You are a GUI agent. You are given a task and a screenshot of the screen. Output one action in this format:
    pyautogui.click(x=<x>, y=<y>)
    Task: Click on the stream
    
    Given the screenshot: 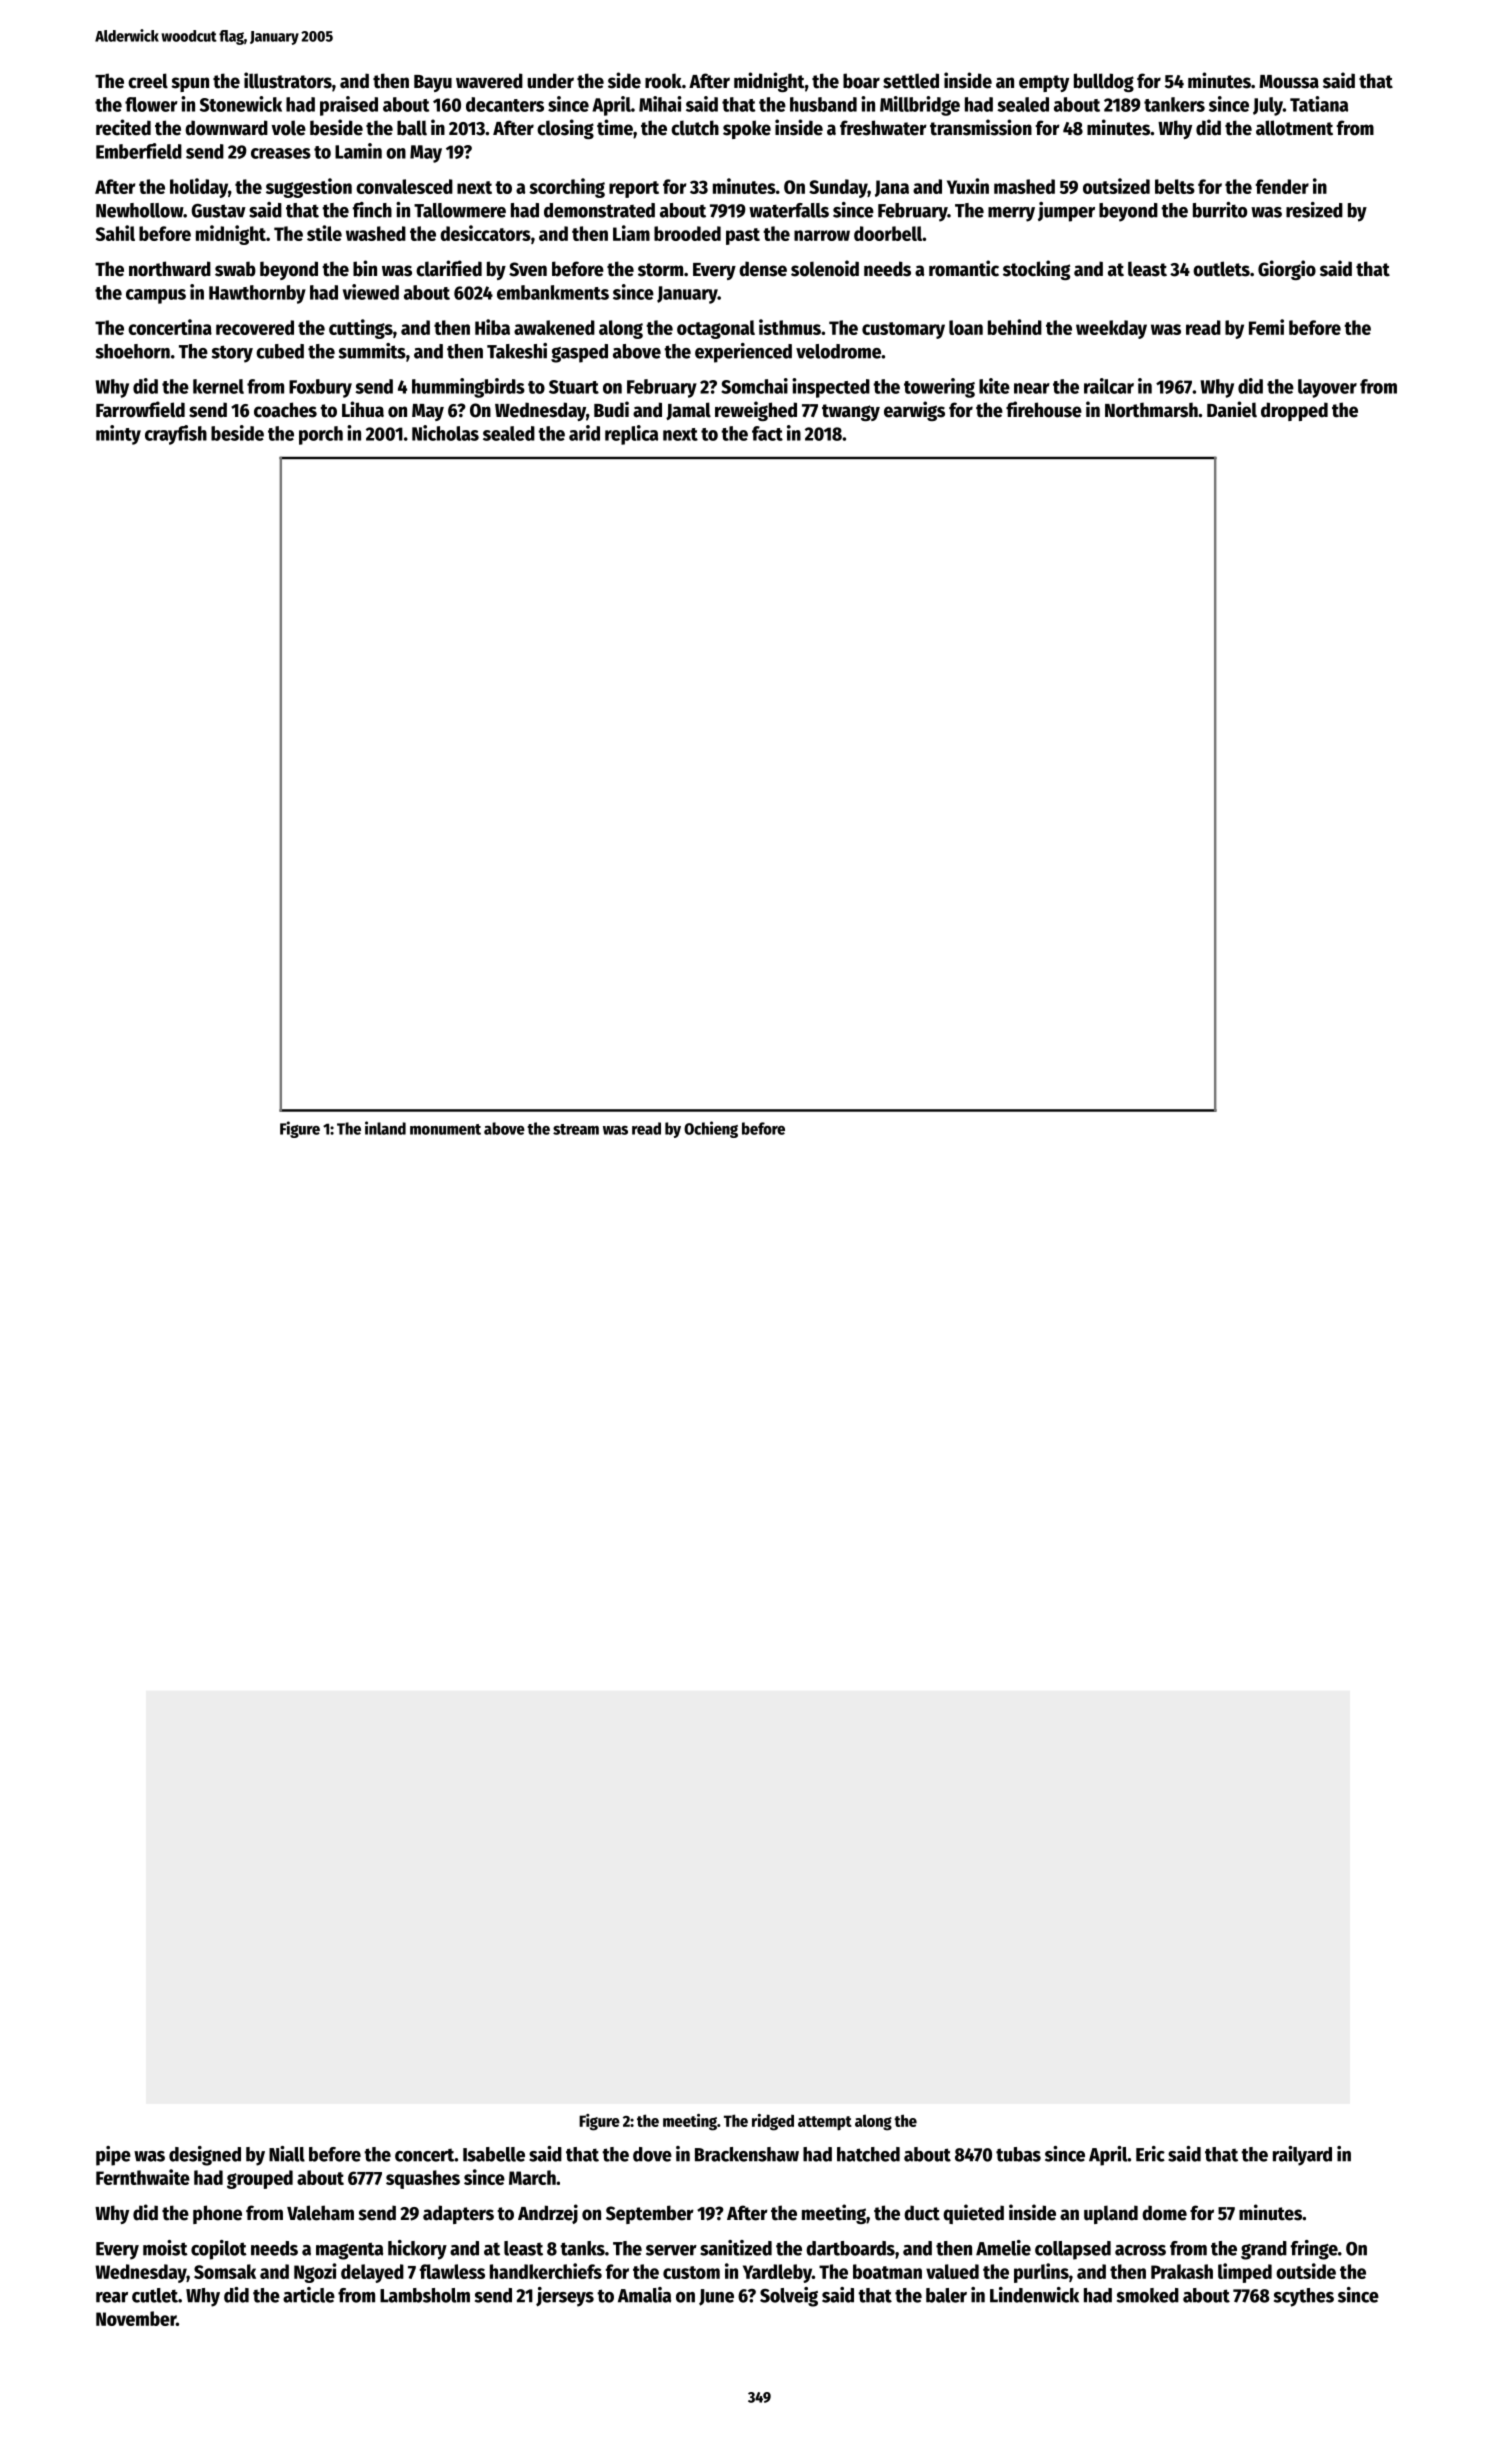 What is the action you would take?
    pyautogui.click(x=576, y=1129)
